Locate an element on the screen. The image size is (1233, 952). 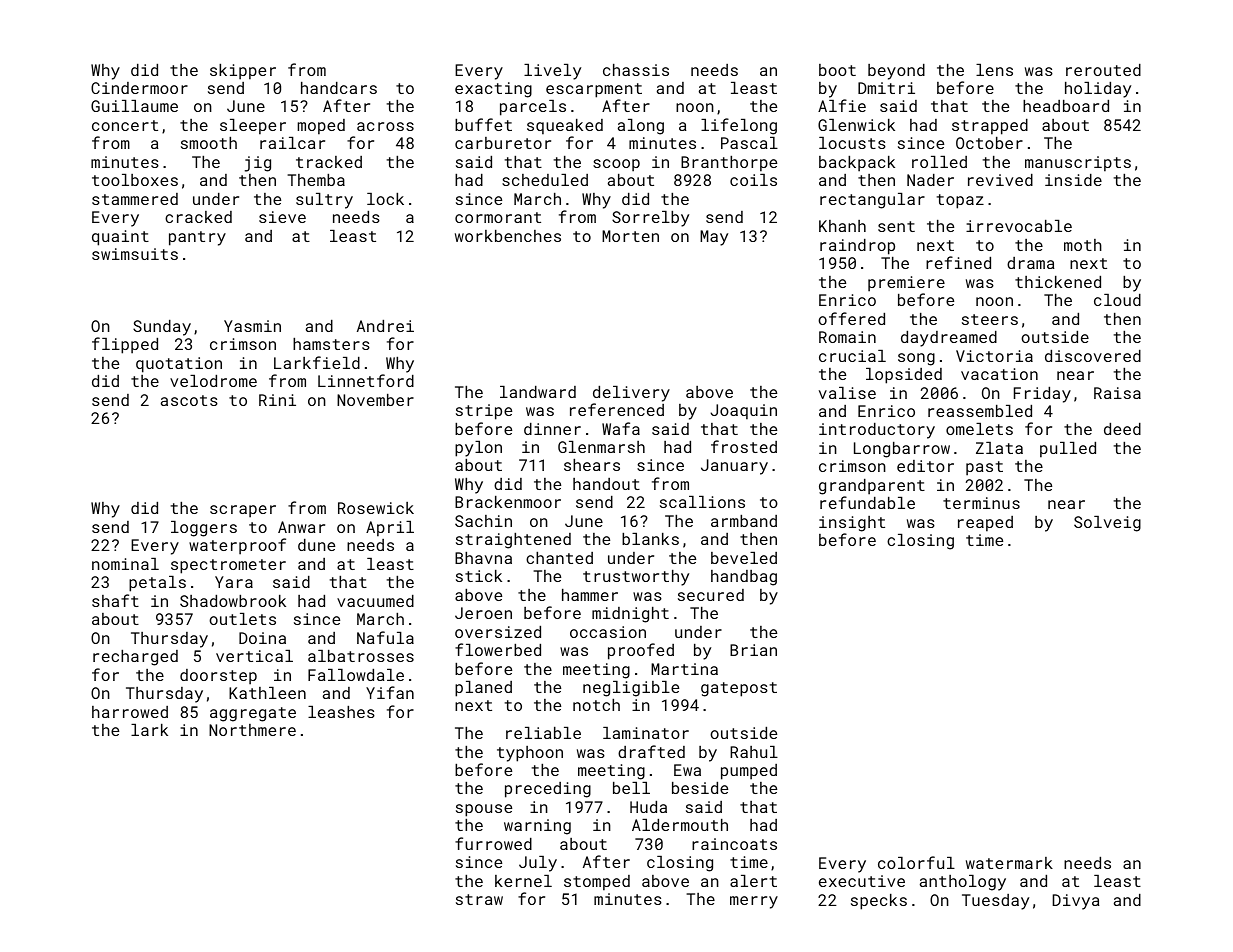
ascots is located at coordinates (189, 400).
